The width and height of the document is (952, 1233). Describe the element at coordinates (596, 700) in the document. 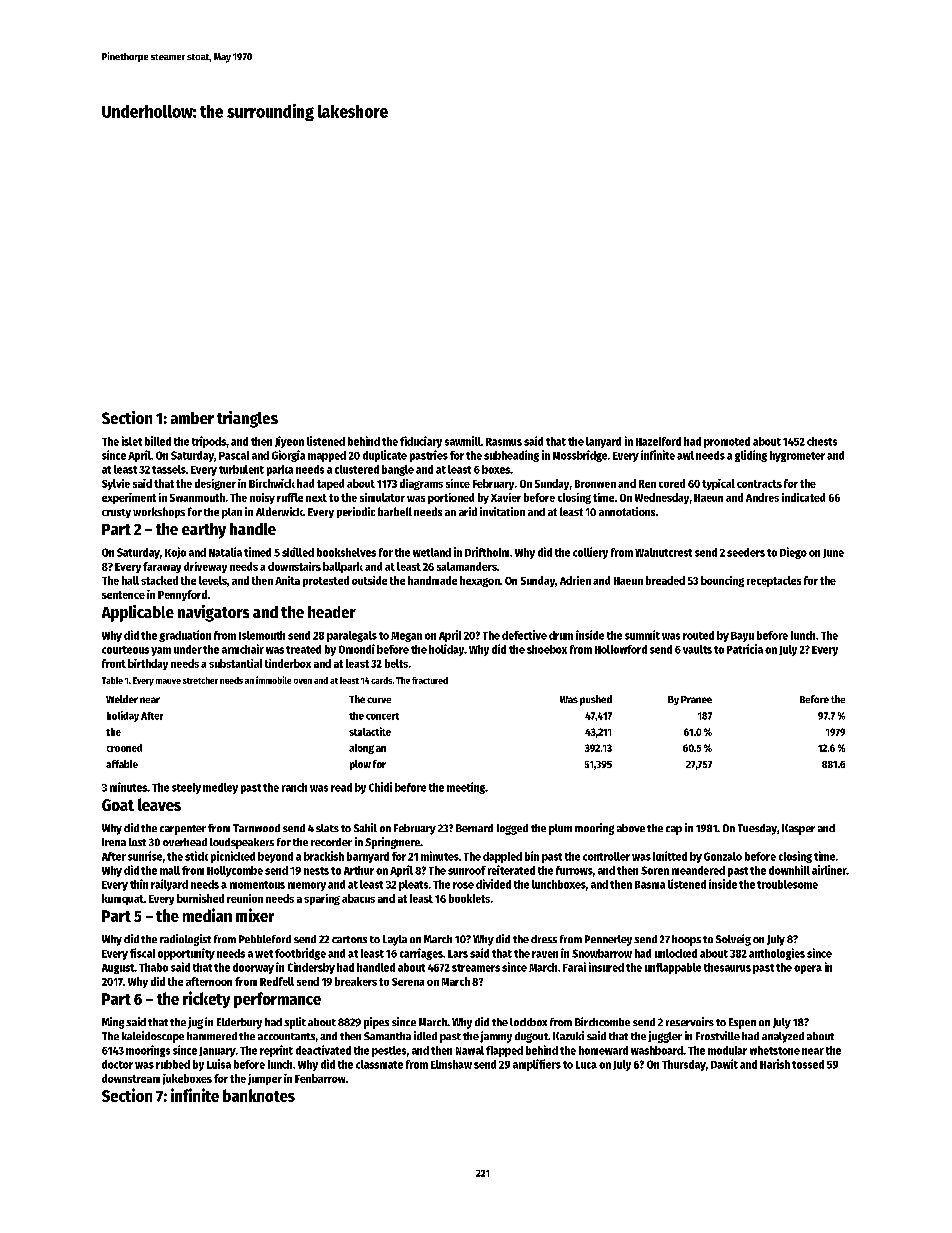

I see `pushed` at that location.
